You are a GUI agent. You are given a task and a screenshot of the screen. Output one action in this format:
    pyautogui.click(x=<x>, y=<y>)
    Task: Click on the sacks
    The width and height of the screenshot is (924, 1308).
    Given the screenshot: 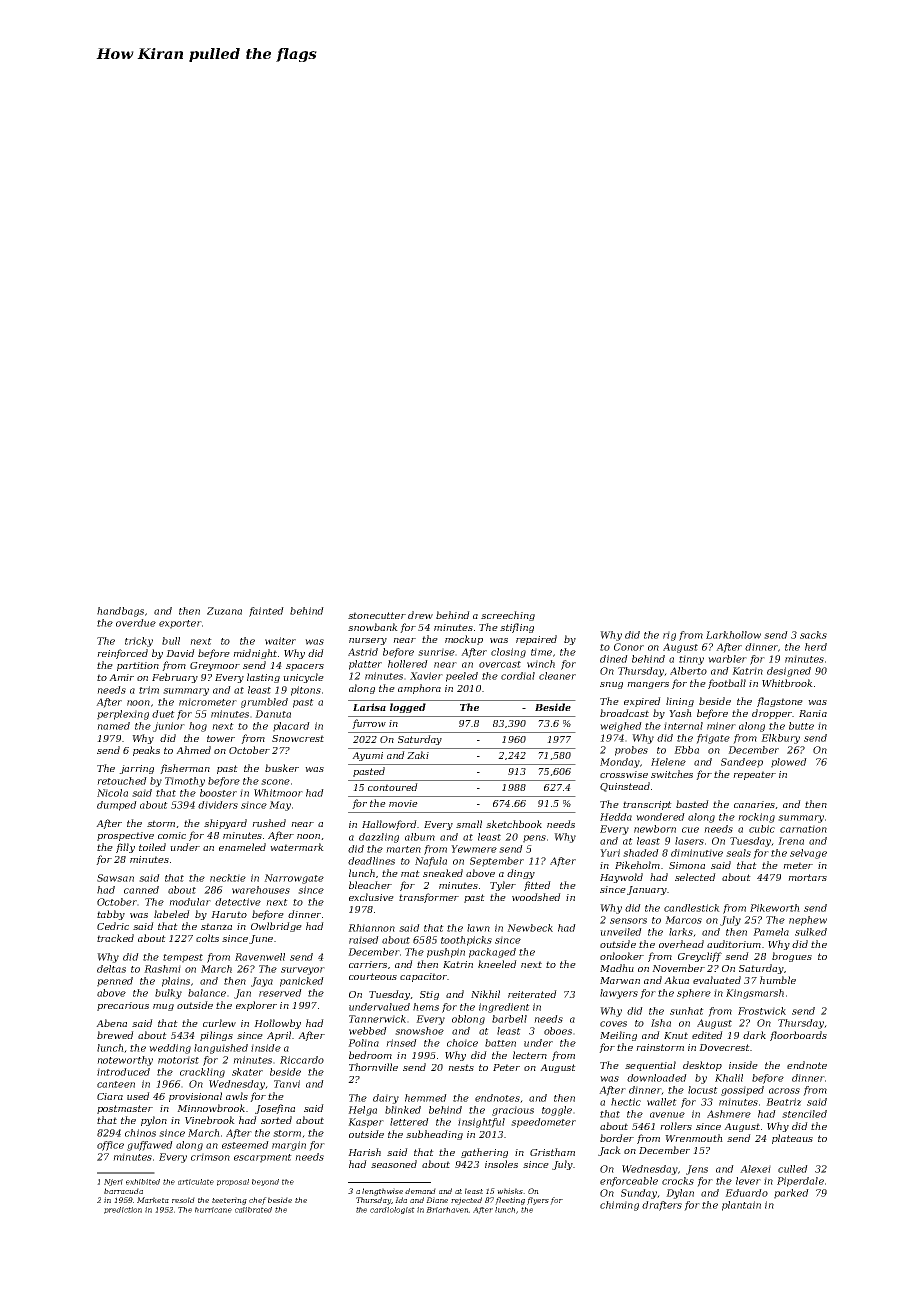 What is the action you would take?
    pyautogui.click(x=813, y=635)
